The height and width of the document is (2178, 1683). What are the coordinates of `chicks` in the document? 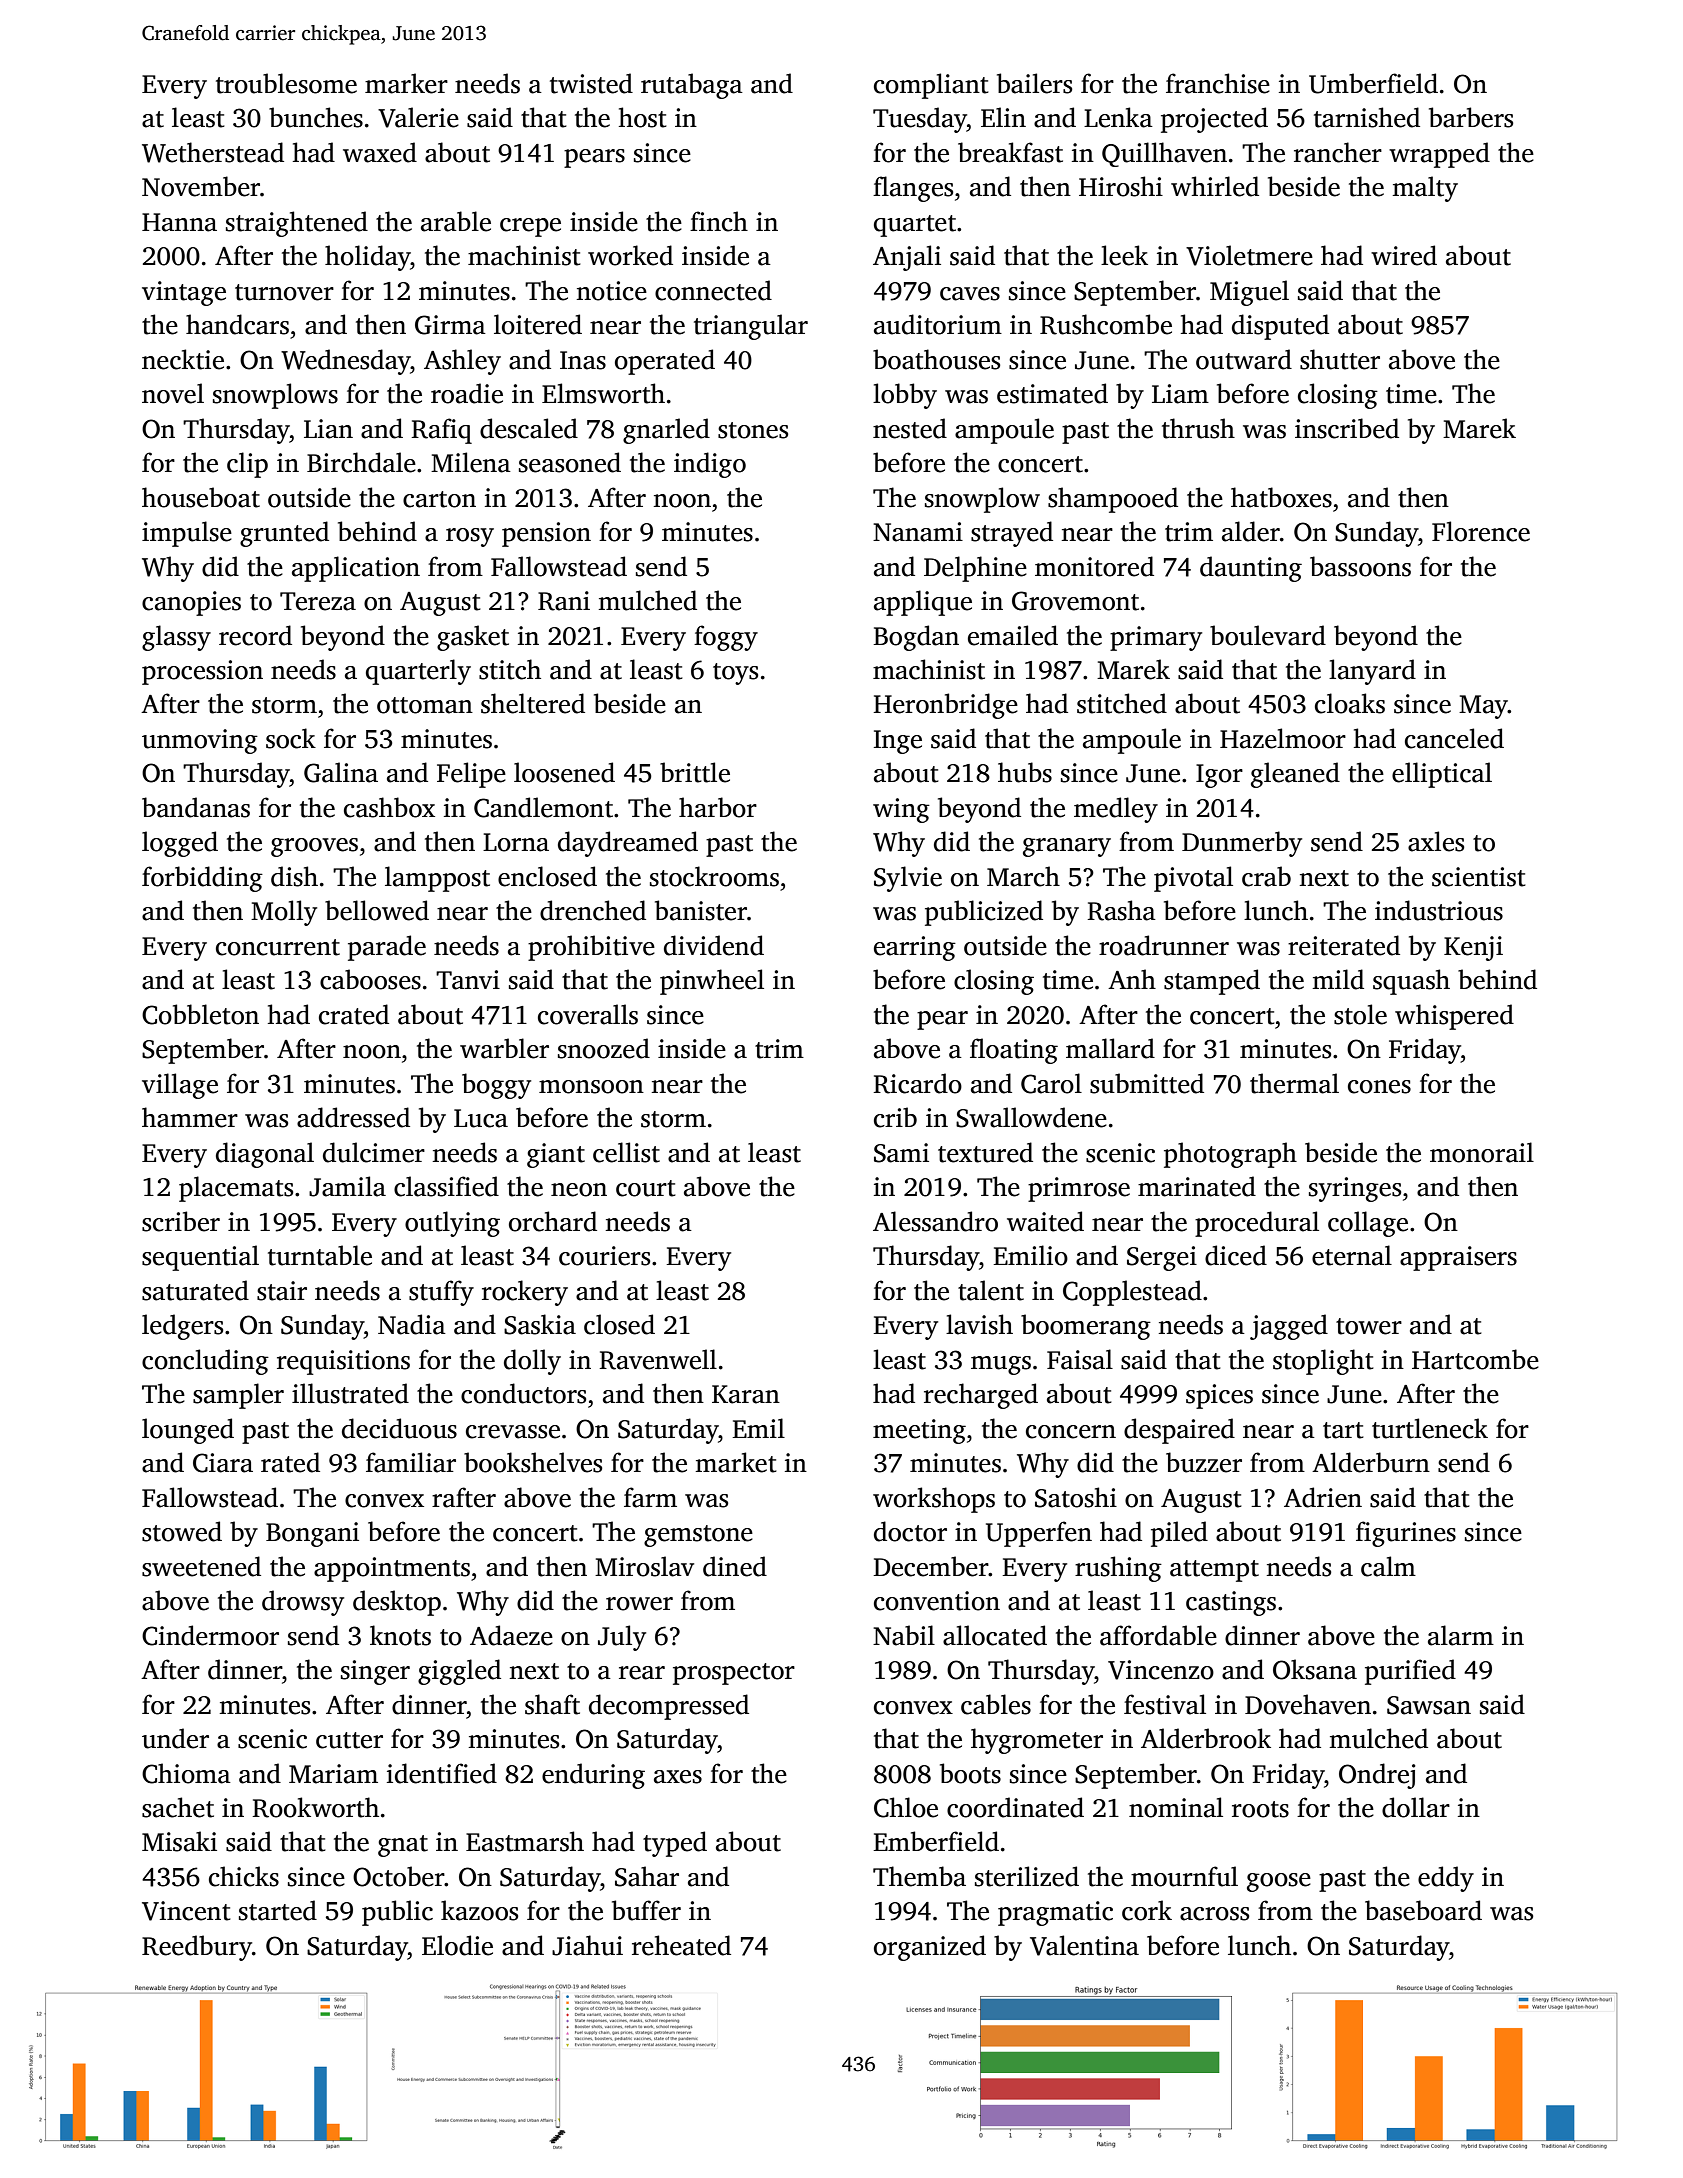 It's located at (244, 1876).
